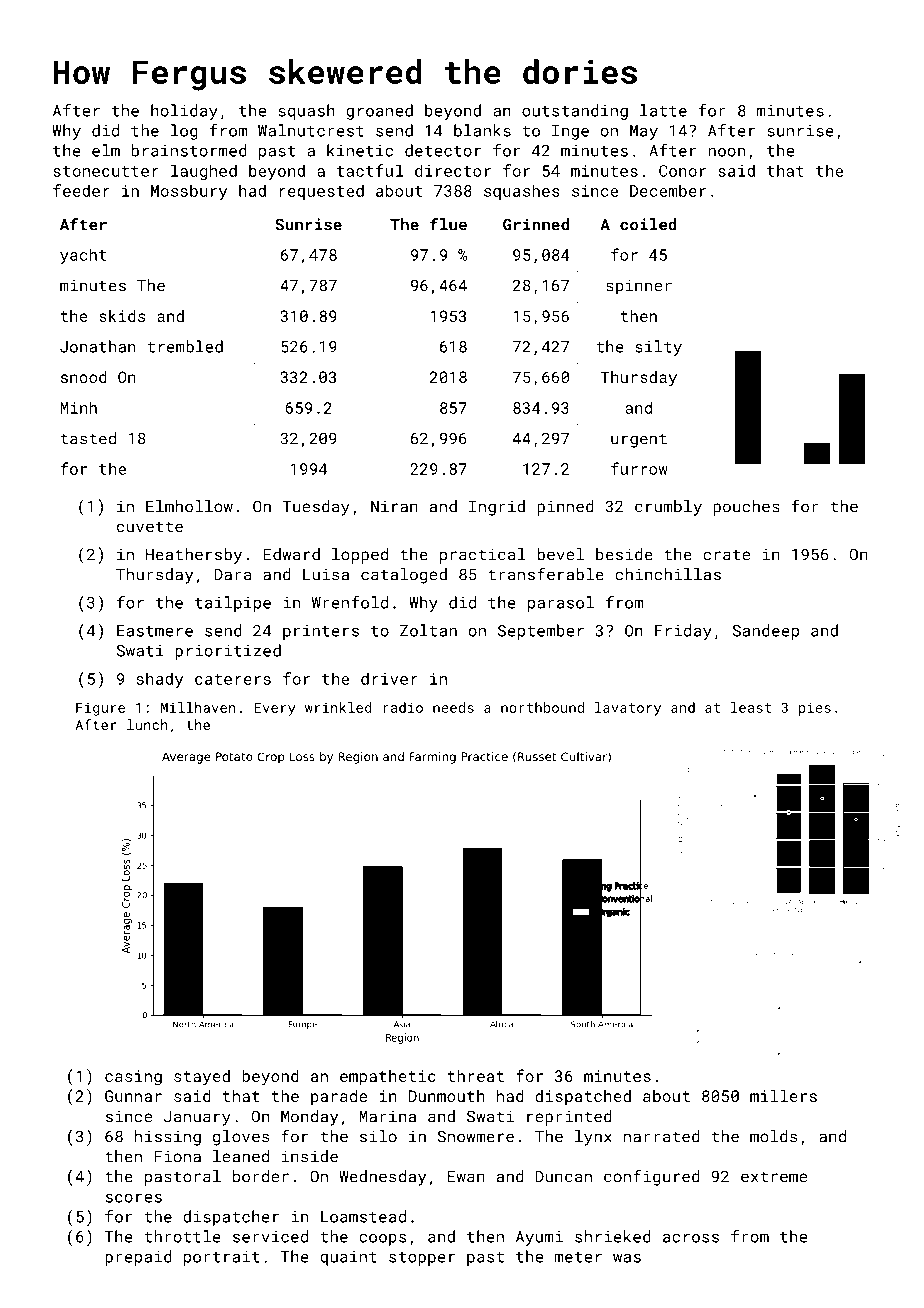 The width and height of the page is (924, 1308). What do you see at coordinates (726, 152) in the page?
I see `noon` at bounding box center [726, 152].
